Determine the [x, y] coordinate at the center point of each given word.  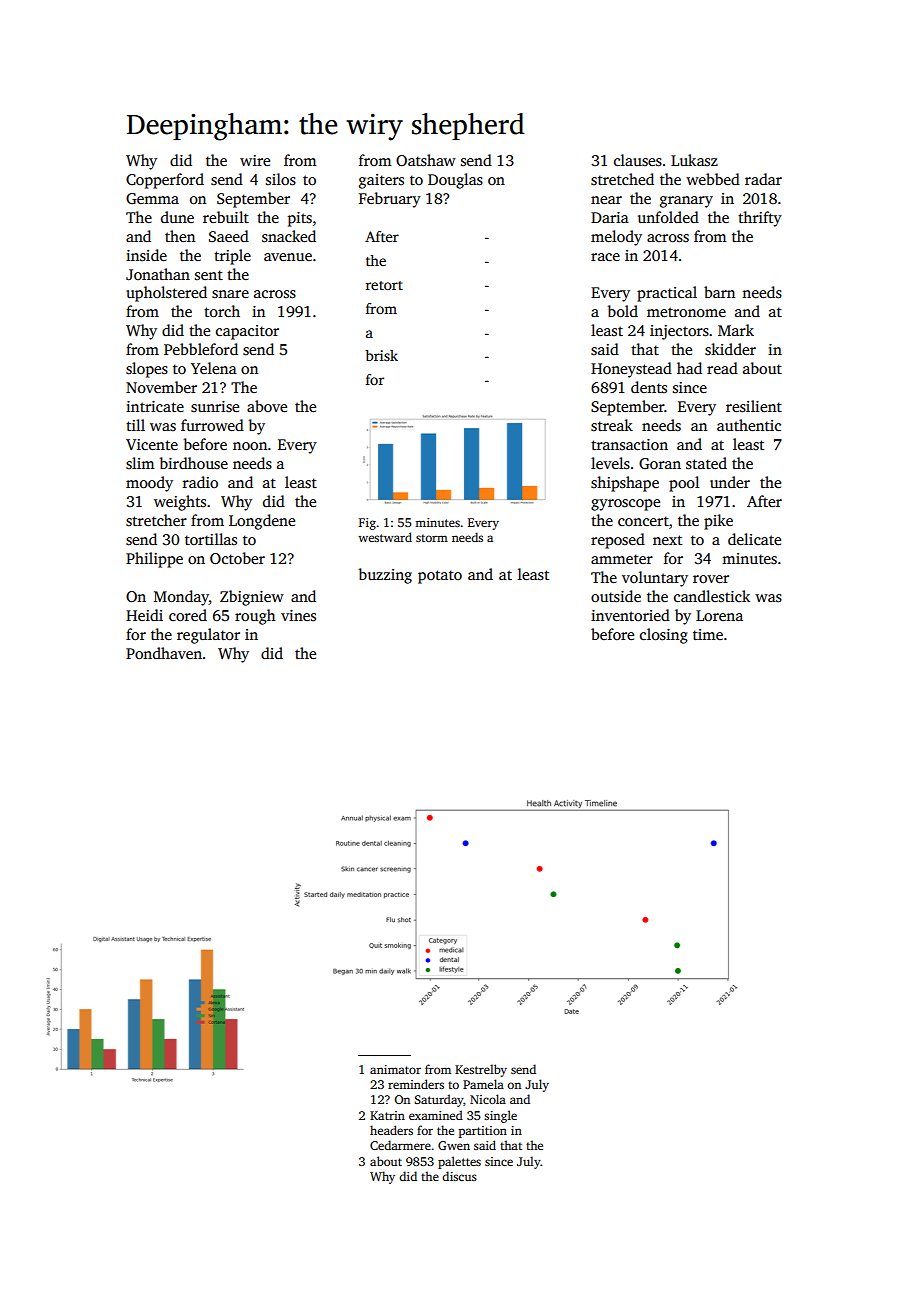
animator [395, 1069]
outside [616, 596]
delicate [754, 539]
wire [255, 160]
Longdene [262, 522]
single [500, 1116]
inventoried [630, 615]
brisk [381, 355]
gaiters [381, 181]
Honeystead [631, 370]
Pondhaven [164, 653]
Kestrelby [481, 1070]
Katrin [387, 1115]
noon [250, 446]
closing [664, 636]
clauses [638, 160]
